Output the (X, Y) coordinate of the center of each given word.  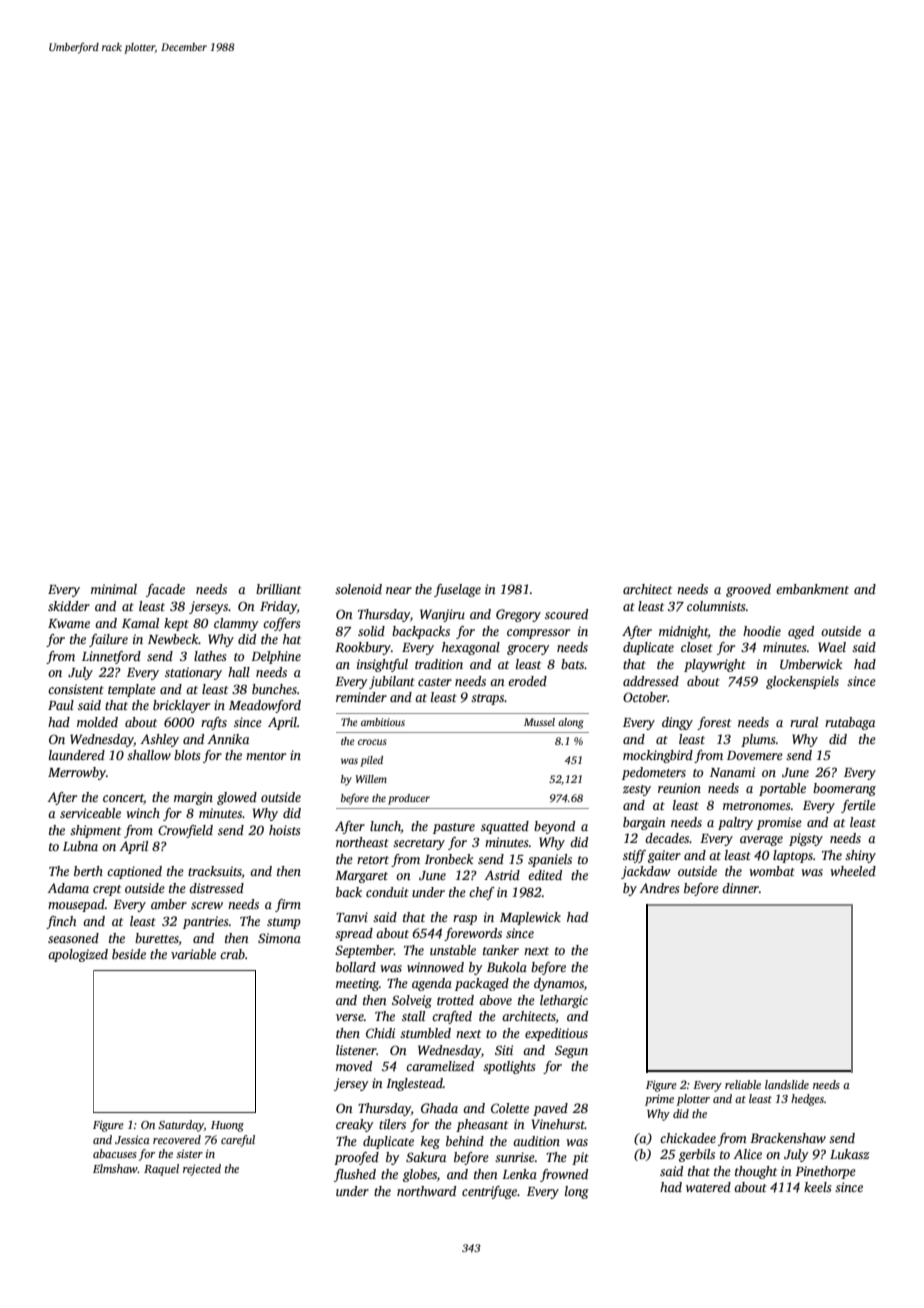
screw (207, 905)
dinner (740, 888)
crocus (372, 742)
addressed (651, 681)
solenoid (358, 589)
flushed (355, 1175)
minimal (114, 589)
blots (187, 755)
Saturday (181, 1126)
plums (758, 740)
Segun (571, 1051)
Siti (504, 1050)
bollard (356, 967)
